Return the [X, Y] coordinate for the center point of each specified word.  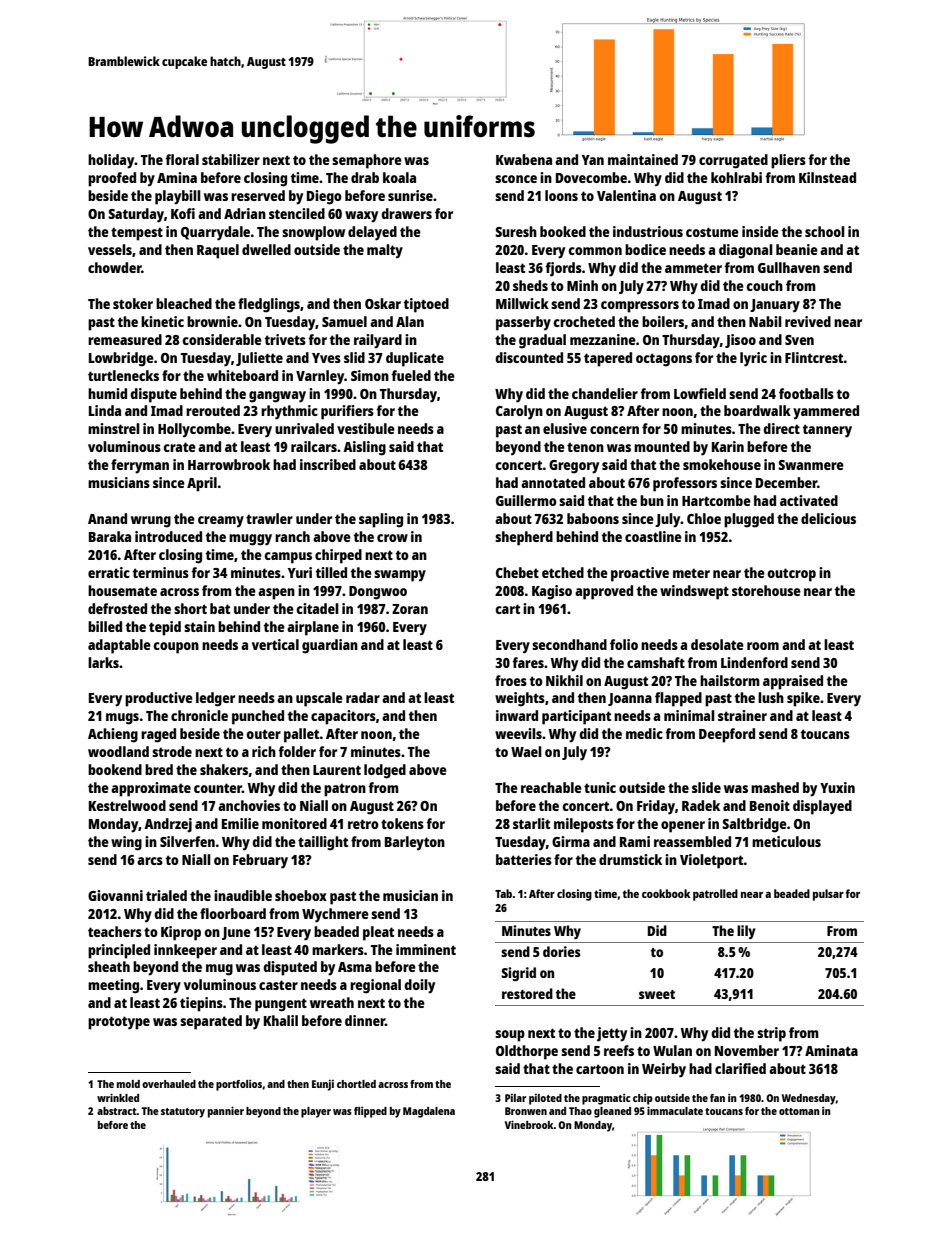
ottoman [799, 1111]
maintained [643, 159]
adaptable [119, 646]
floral [182, 159]
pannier [226, 1112]
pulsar [828, 895]
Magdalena [429, 1112]
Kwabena [524, 159]
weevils [518, 733]
